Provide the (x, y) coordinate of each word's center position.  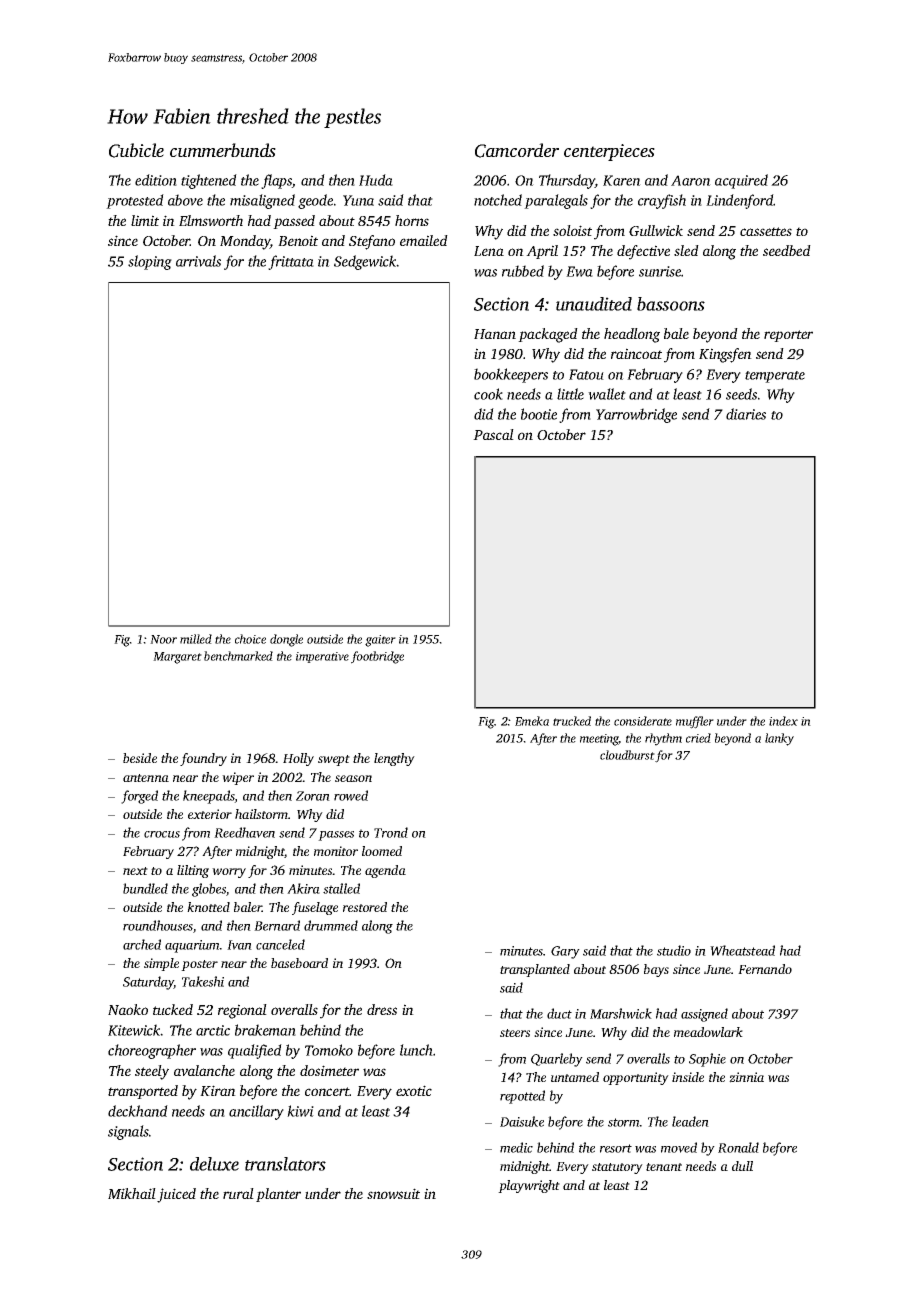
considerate (643, 721)
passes (336, 836)
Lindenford (739, 201)
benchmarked (238, 656)
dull (742, 1166)
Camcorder (517, 150)
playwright (529, 1186)
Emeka (532, 721)
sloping (150, 262)
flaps (276, 181)
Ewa (579, 271)
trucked (572, 721)
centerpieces (609, 152)
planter (278, 1195)
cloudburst (627, 755)
